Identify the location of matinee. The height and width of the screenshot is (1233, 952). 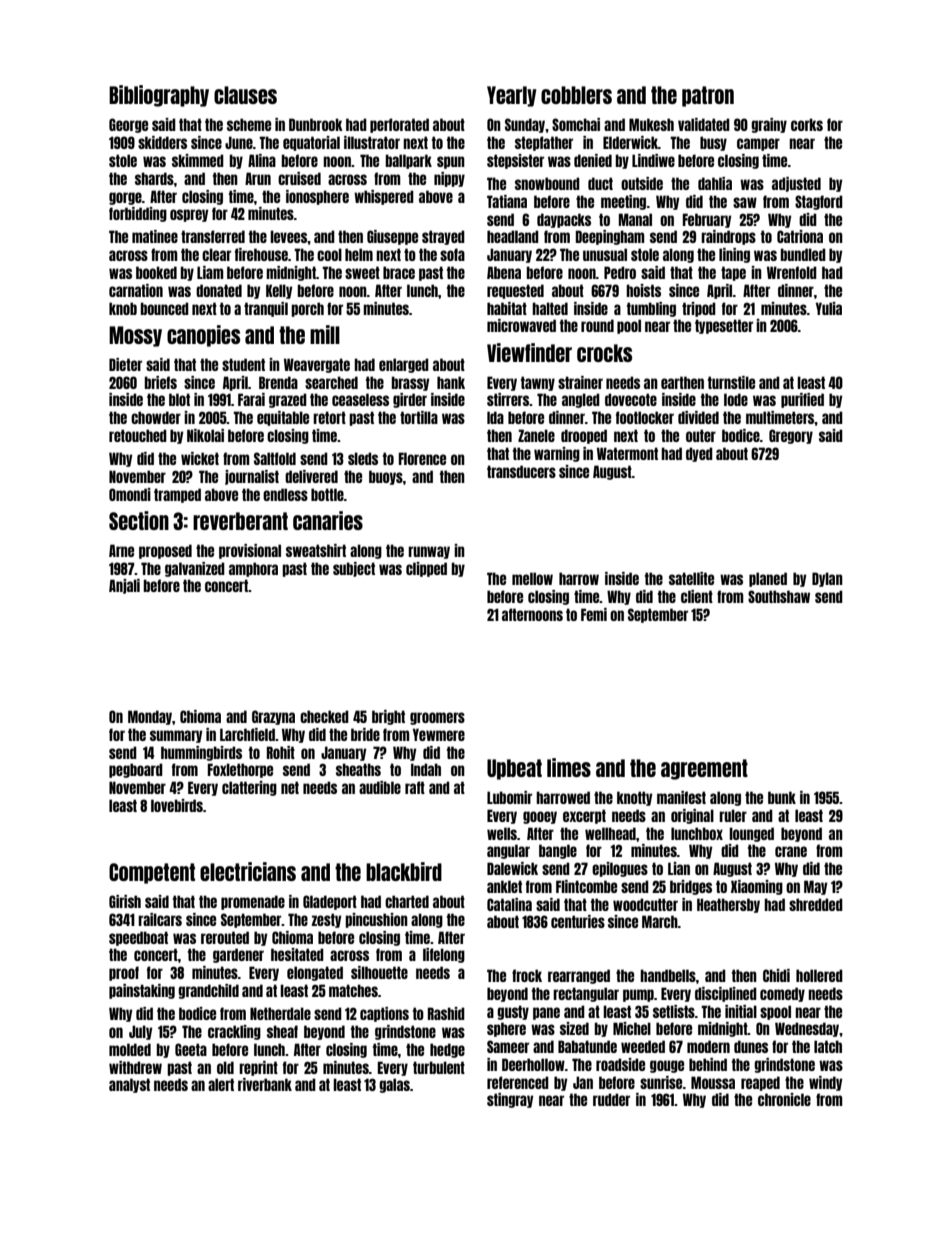
(155, 236).
